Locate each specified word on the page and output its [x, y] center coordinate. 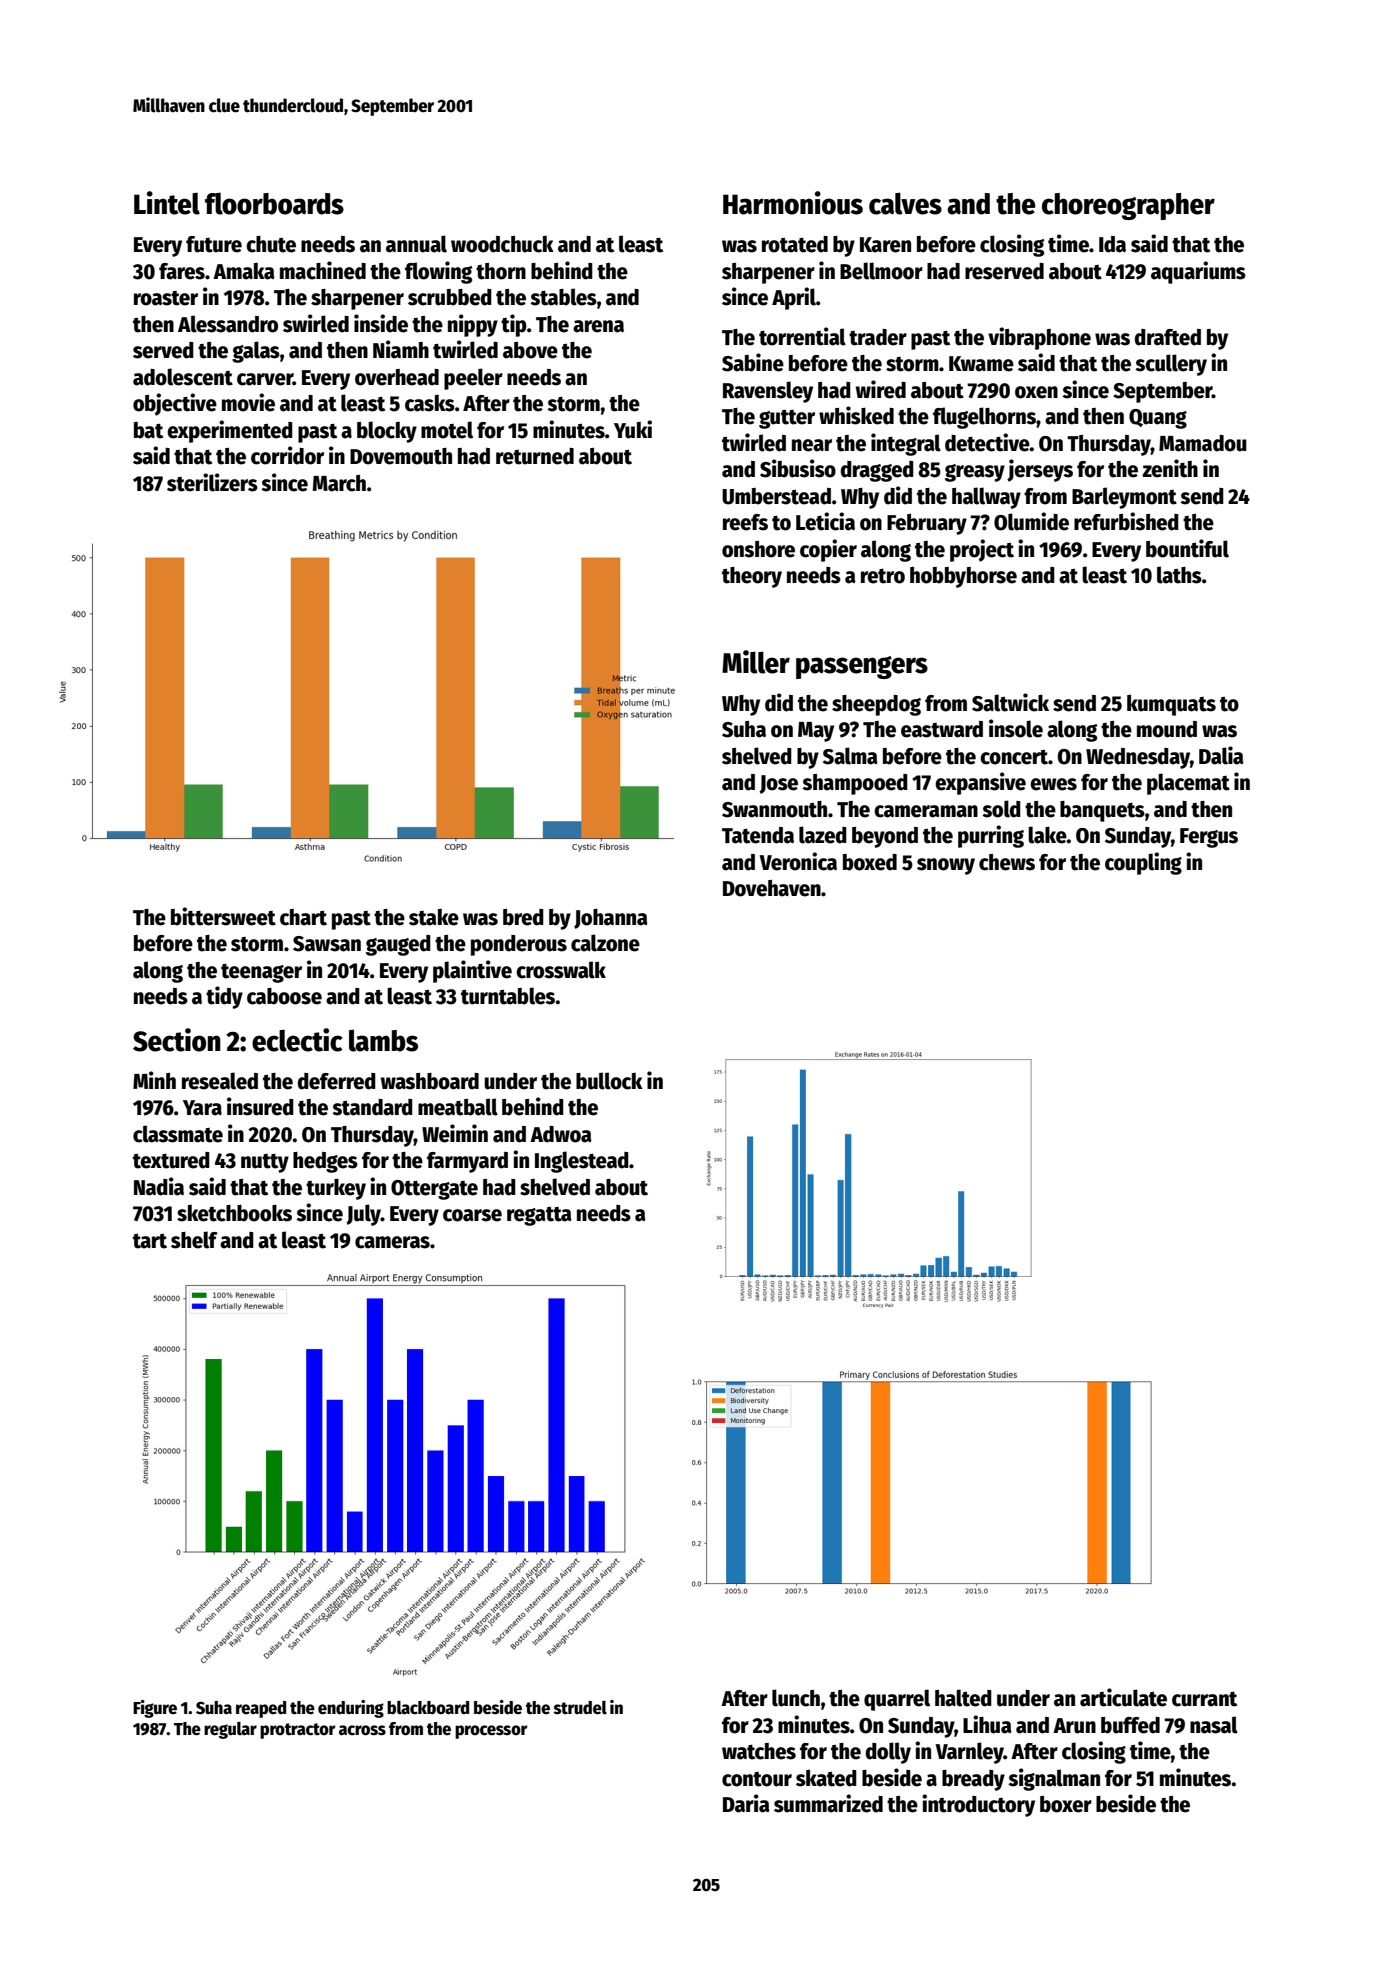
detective [987, 442]
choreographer [1128, 206]
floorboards [274, 203]
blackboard [428, 1708]
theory [752, 577]
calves [905, 203]
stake [434, 917]
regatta [539, 1216]
